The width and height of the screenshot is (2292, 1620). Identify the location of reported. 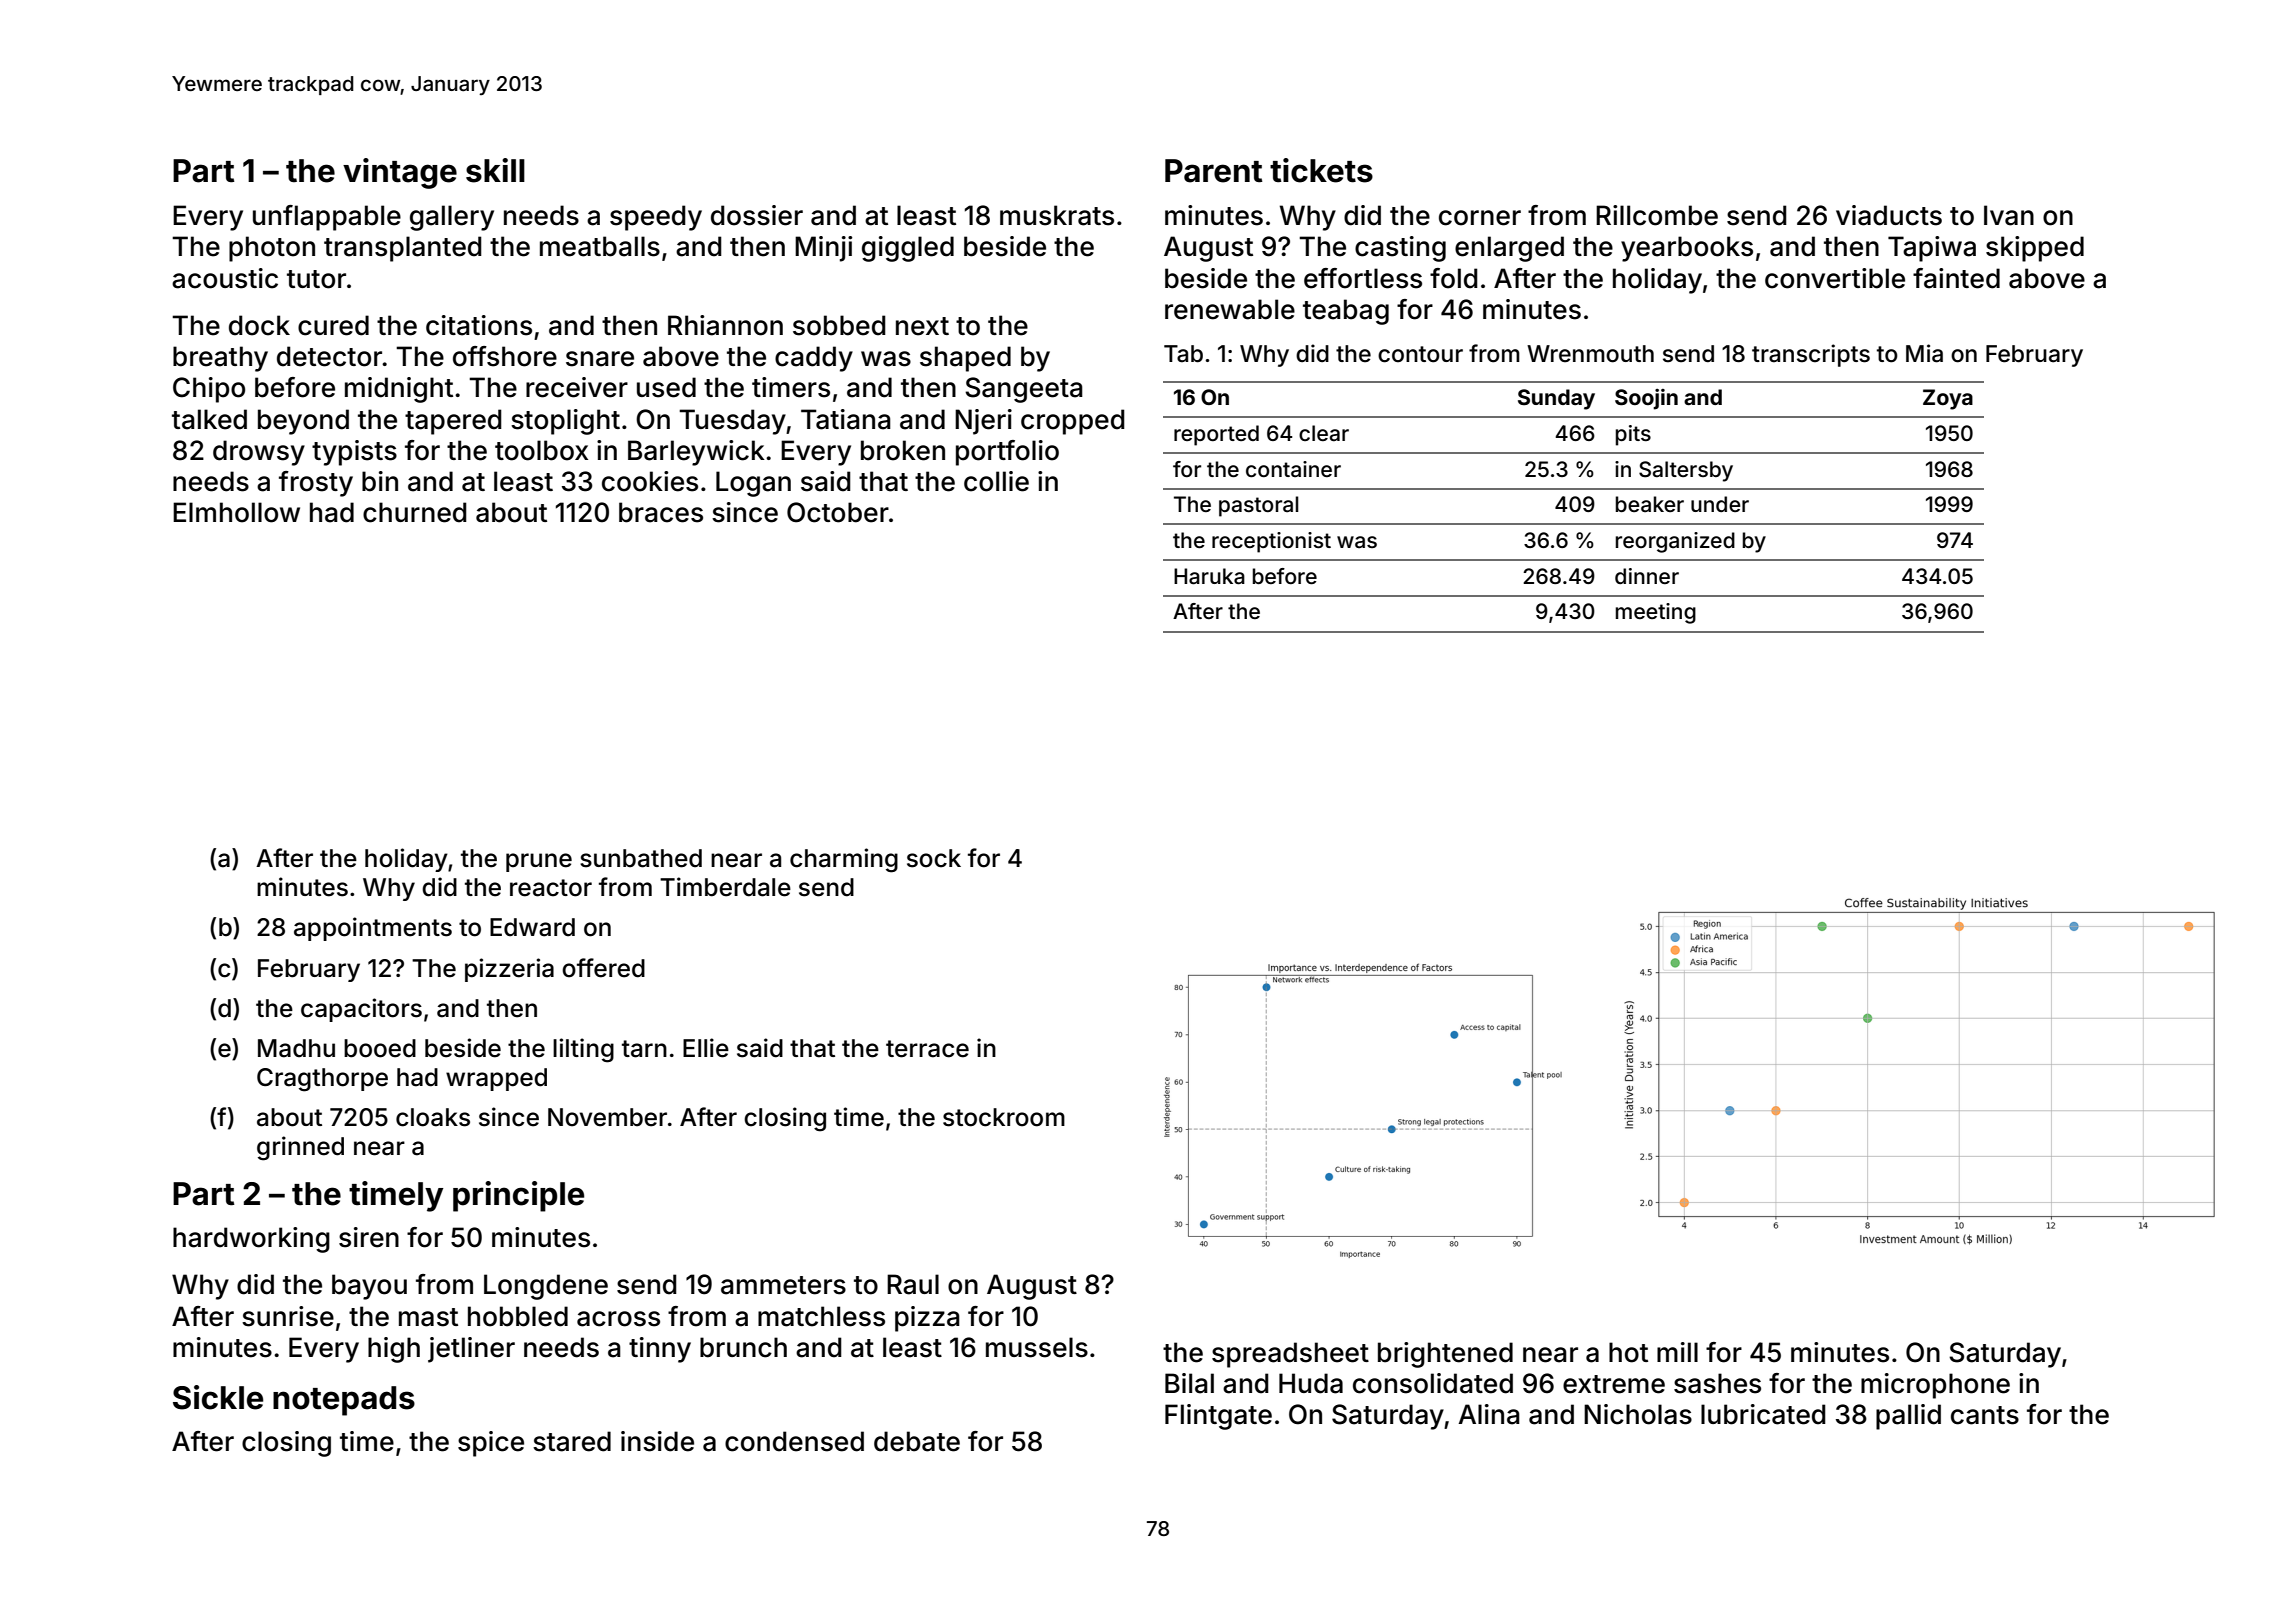
(1216, 435).
